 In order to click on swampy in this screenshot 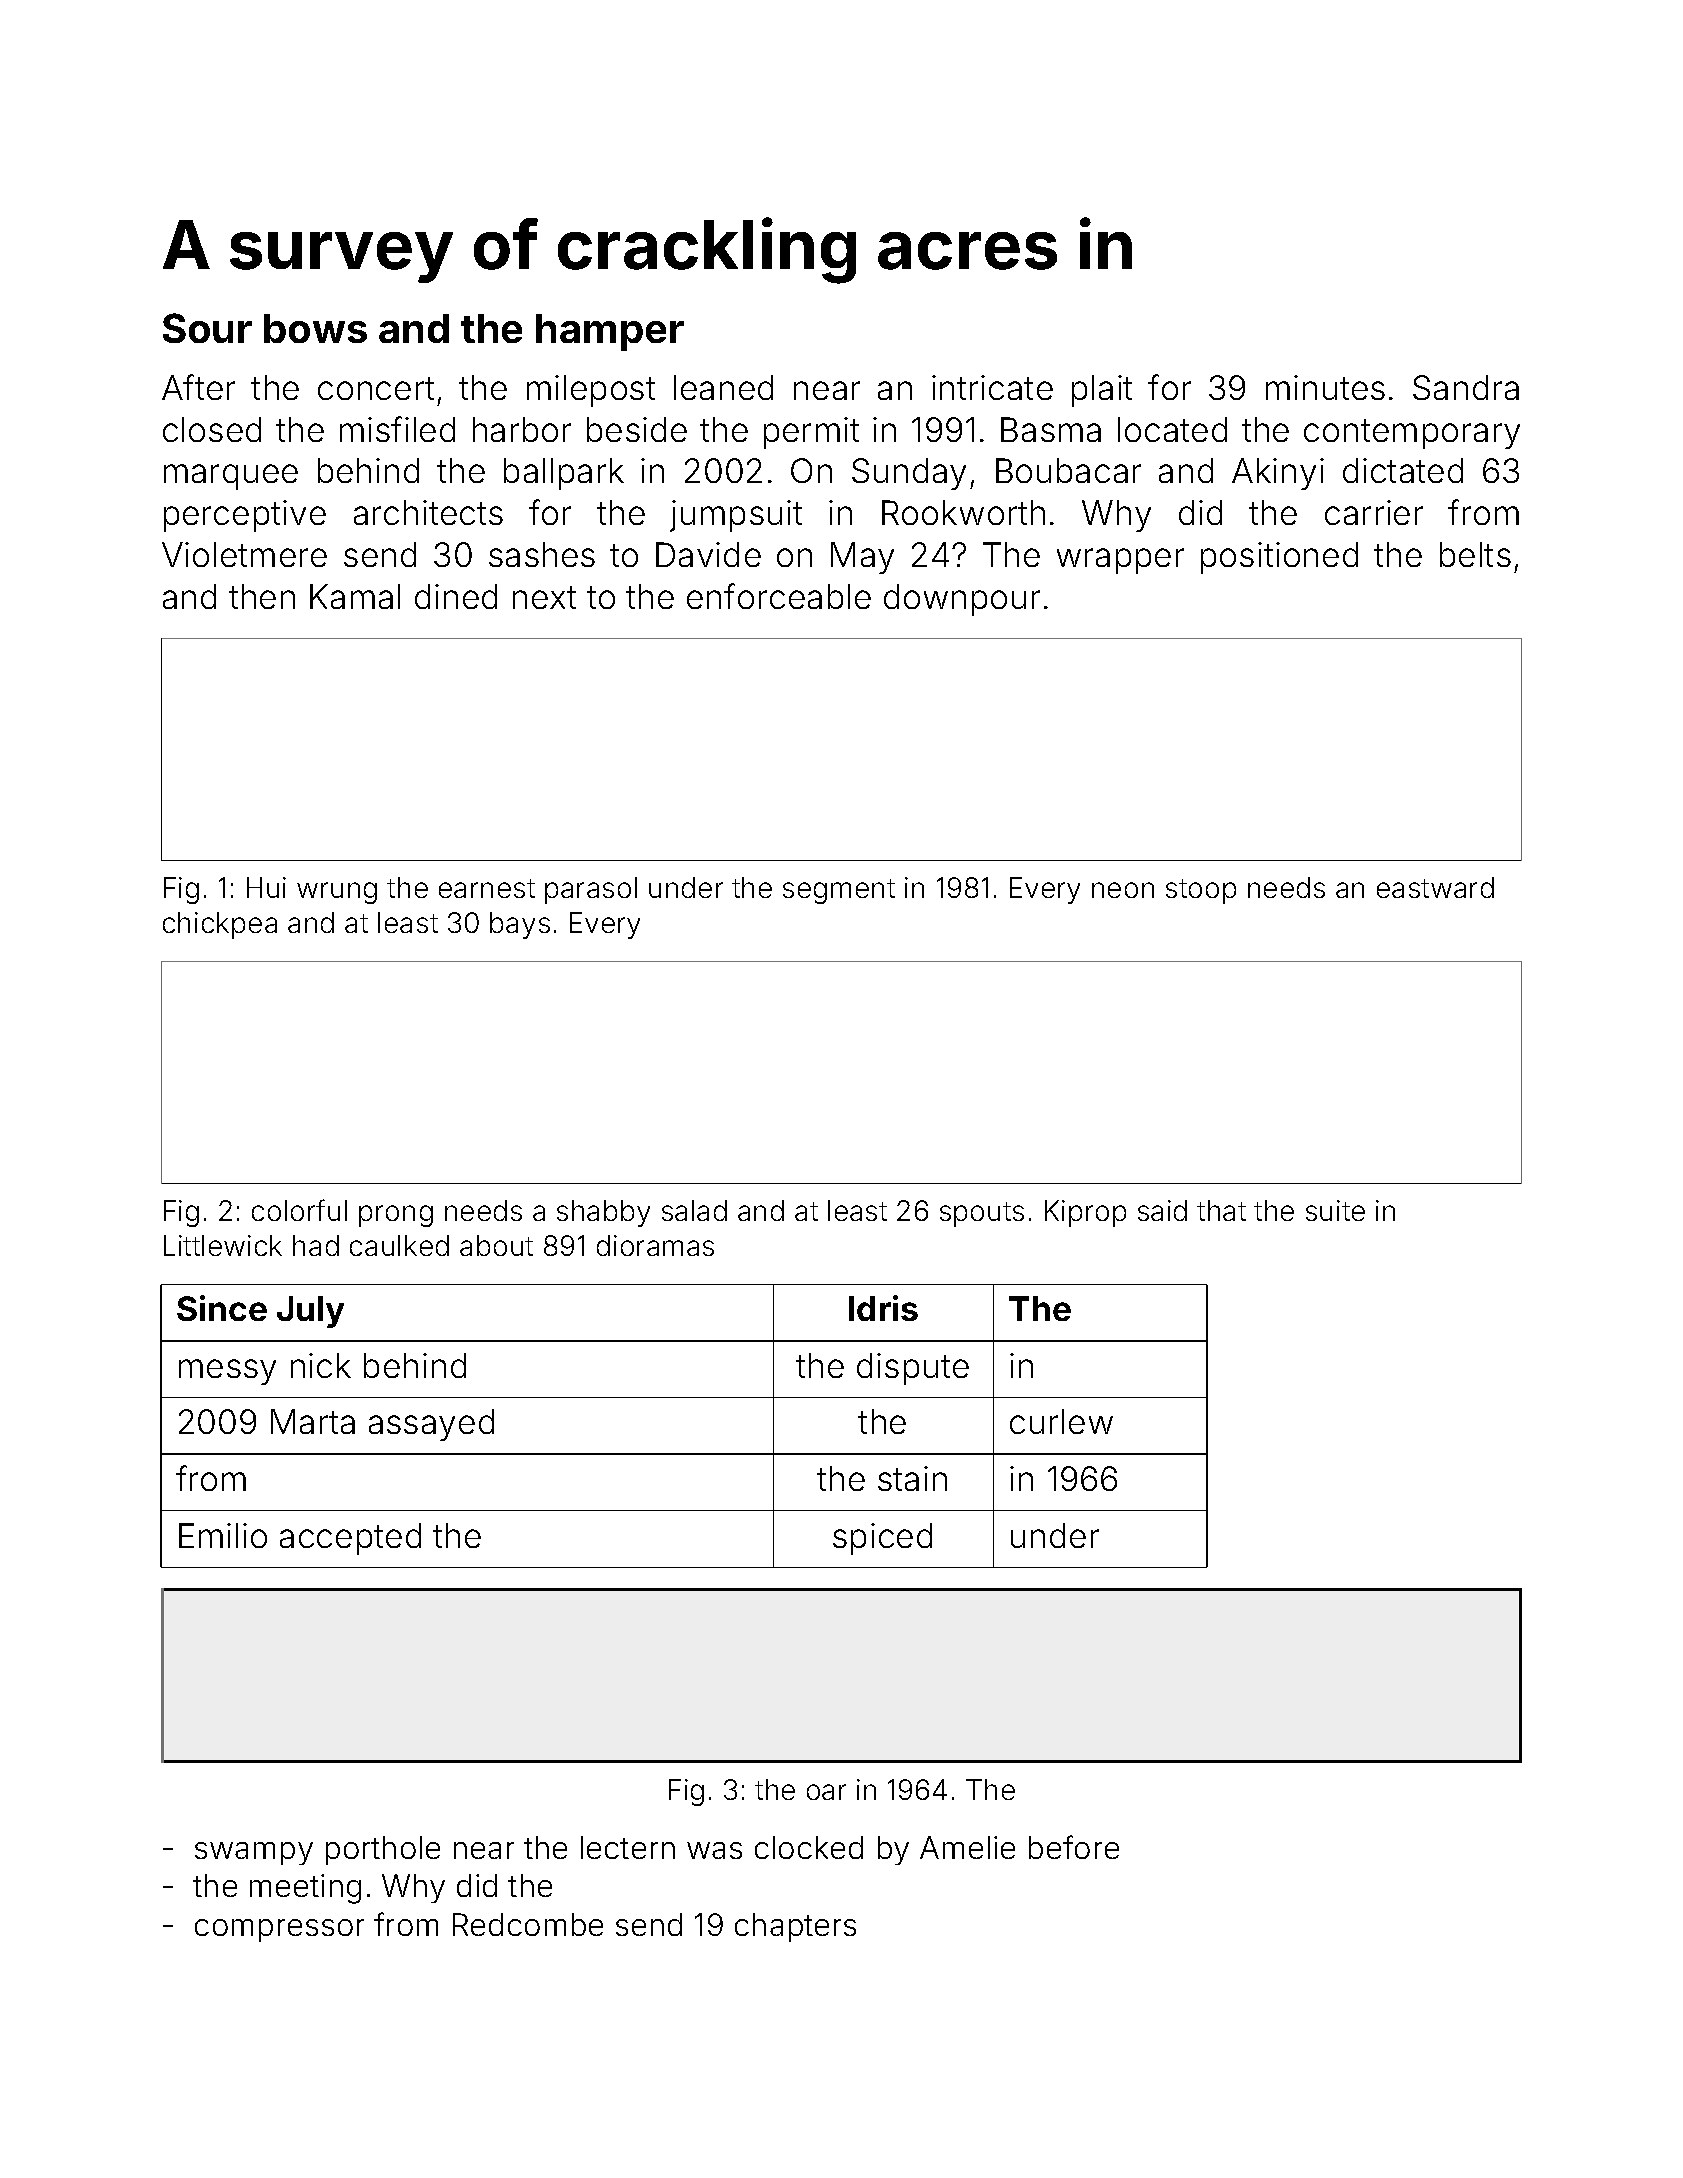, I will do `click(254, 1853)`.
